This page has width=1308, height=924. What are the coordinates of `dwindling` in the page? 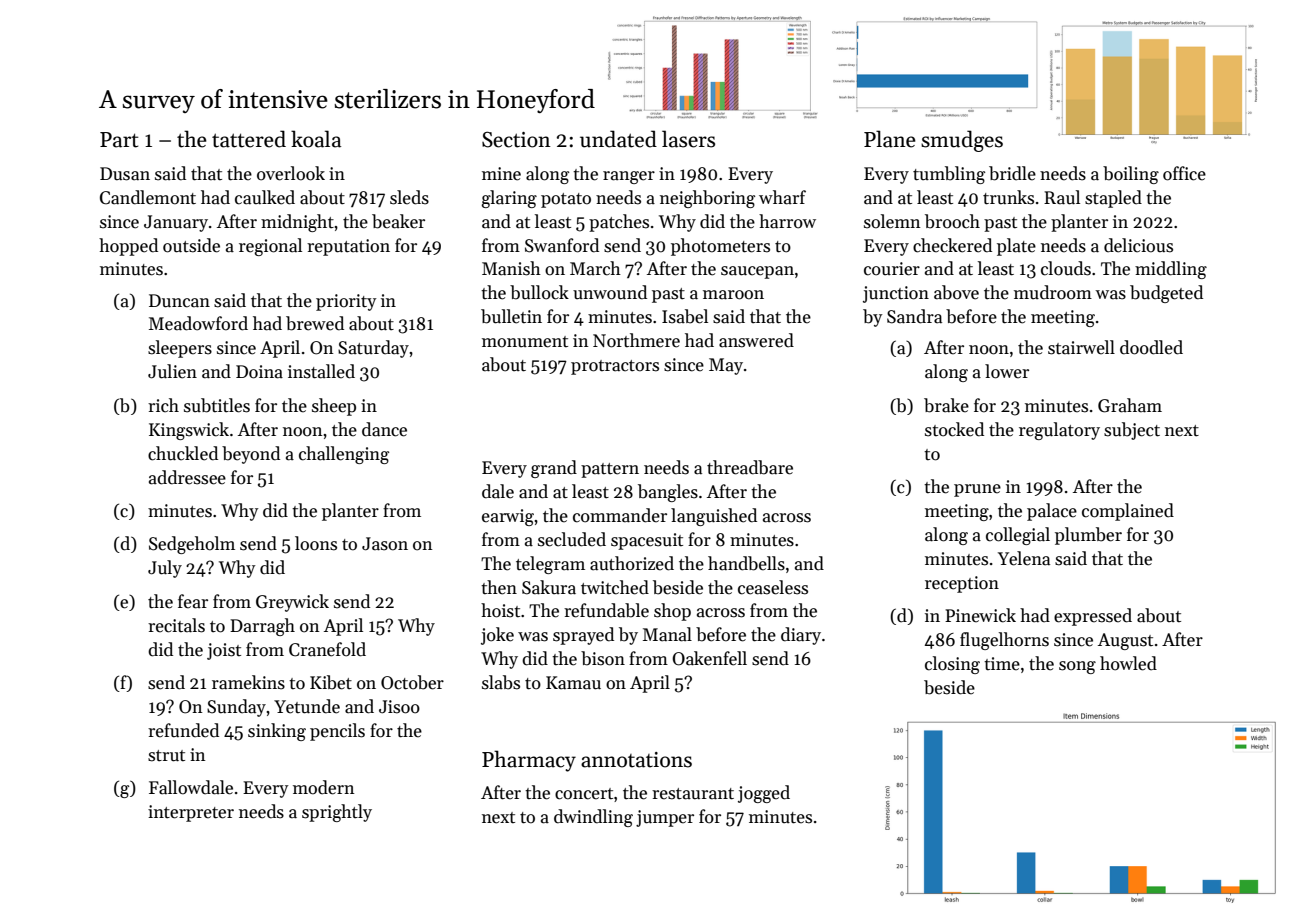 It's located at (593, 818).
